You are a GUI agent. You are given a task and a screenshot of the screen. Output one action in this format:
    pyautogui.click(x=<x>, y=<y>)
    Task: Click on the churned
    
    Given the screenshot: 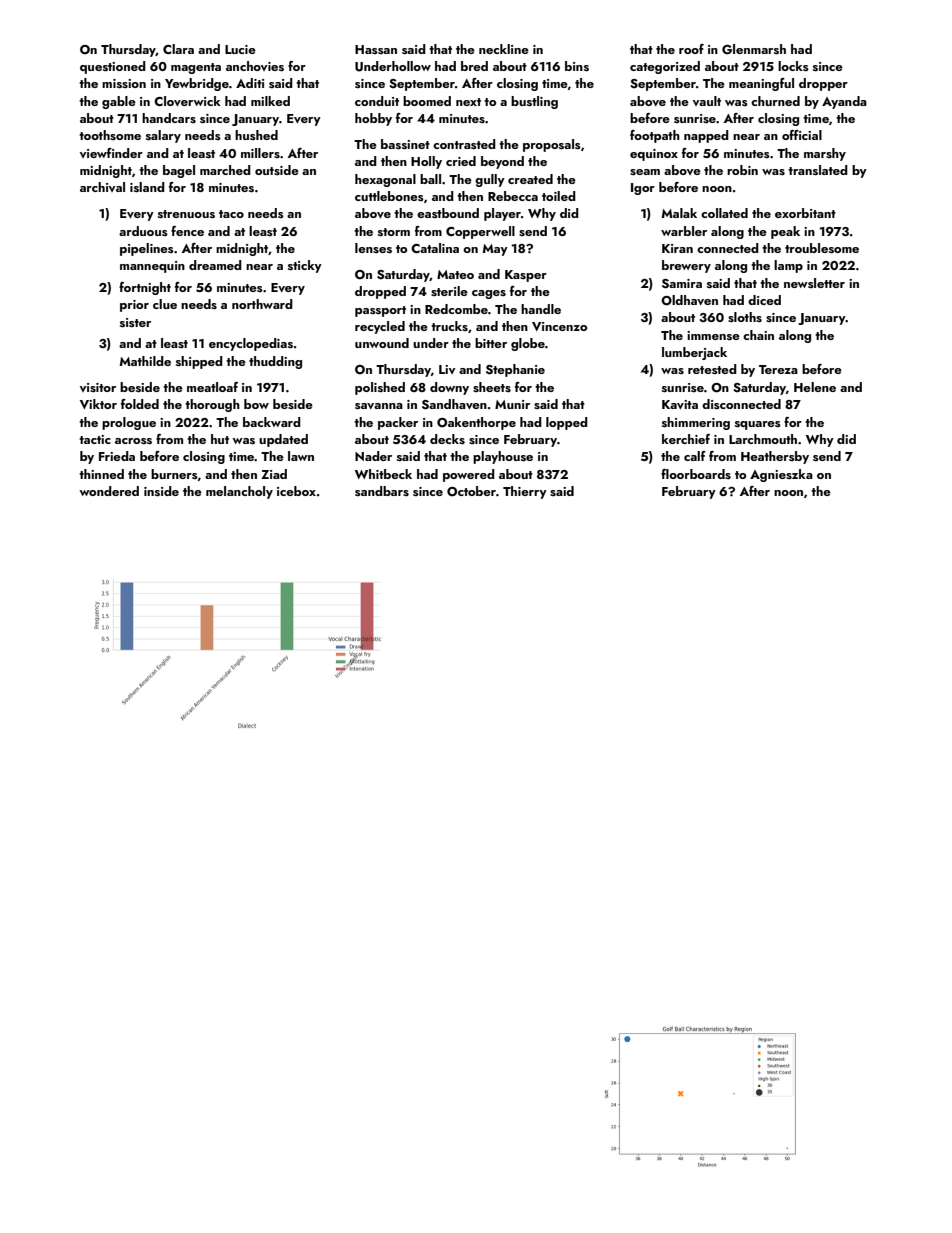 What is the action you would take?
    pyautogui.click(x=775, y=101)
